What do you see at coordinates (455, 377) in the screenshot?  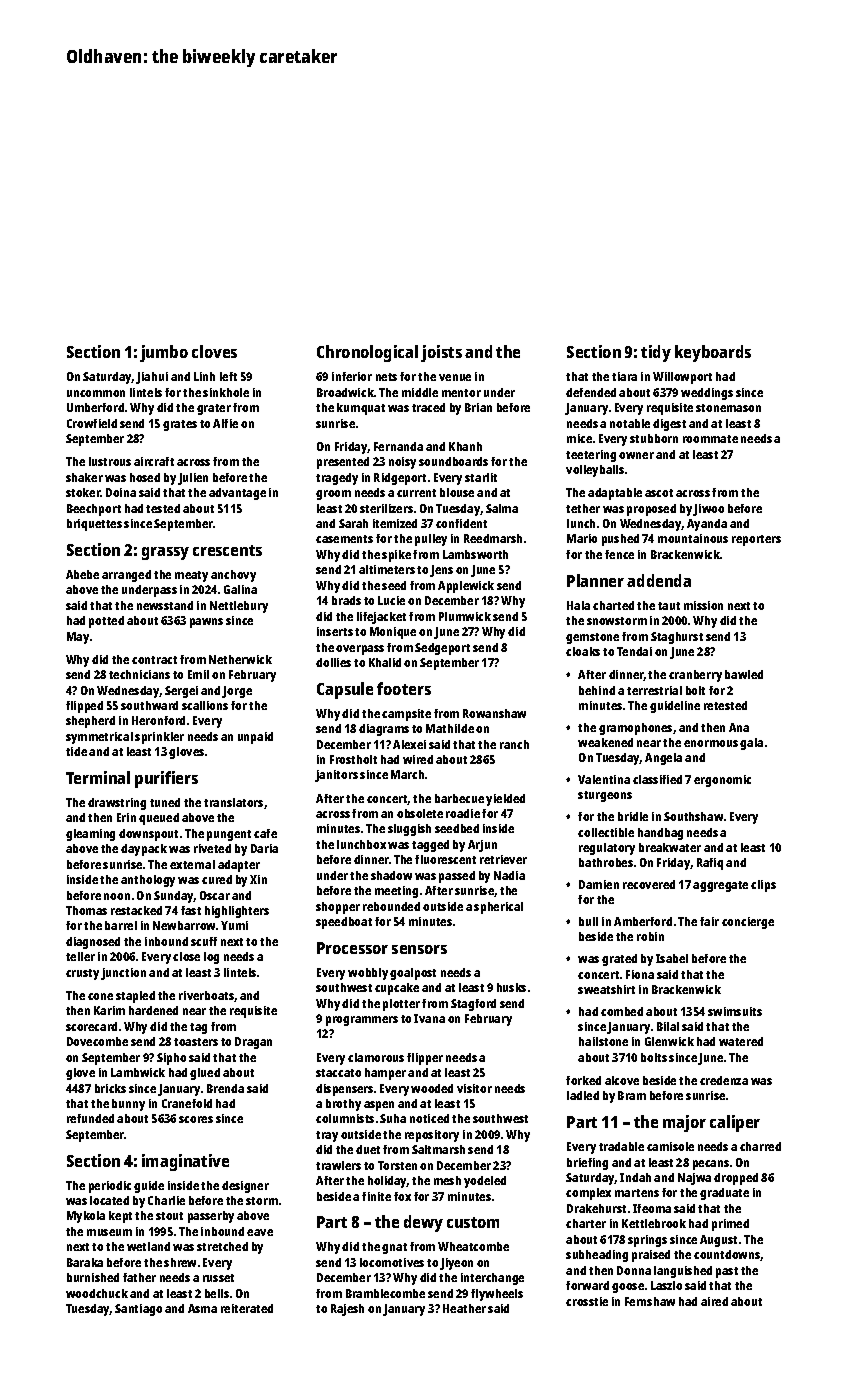 I see `venue` at bounding box center [455, 377].
